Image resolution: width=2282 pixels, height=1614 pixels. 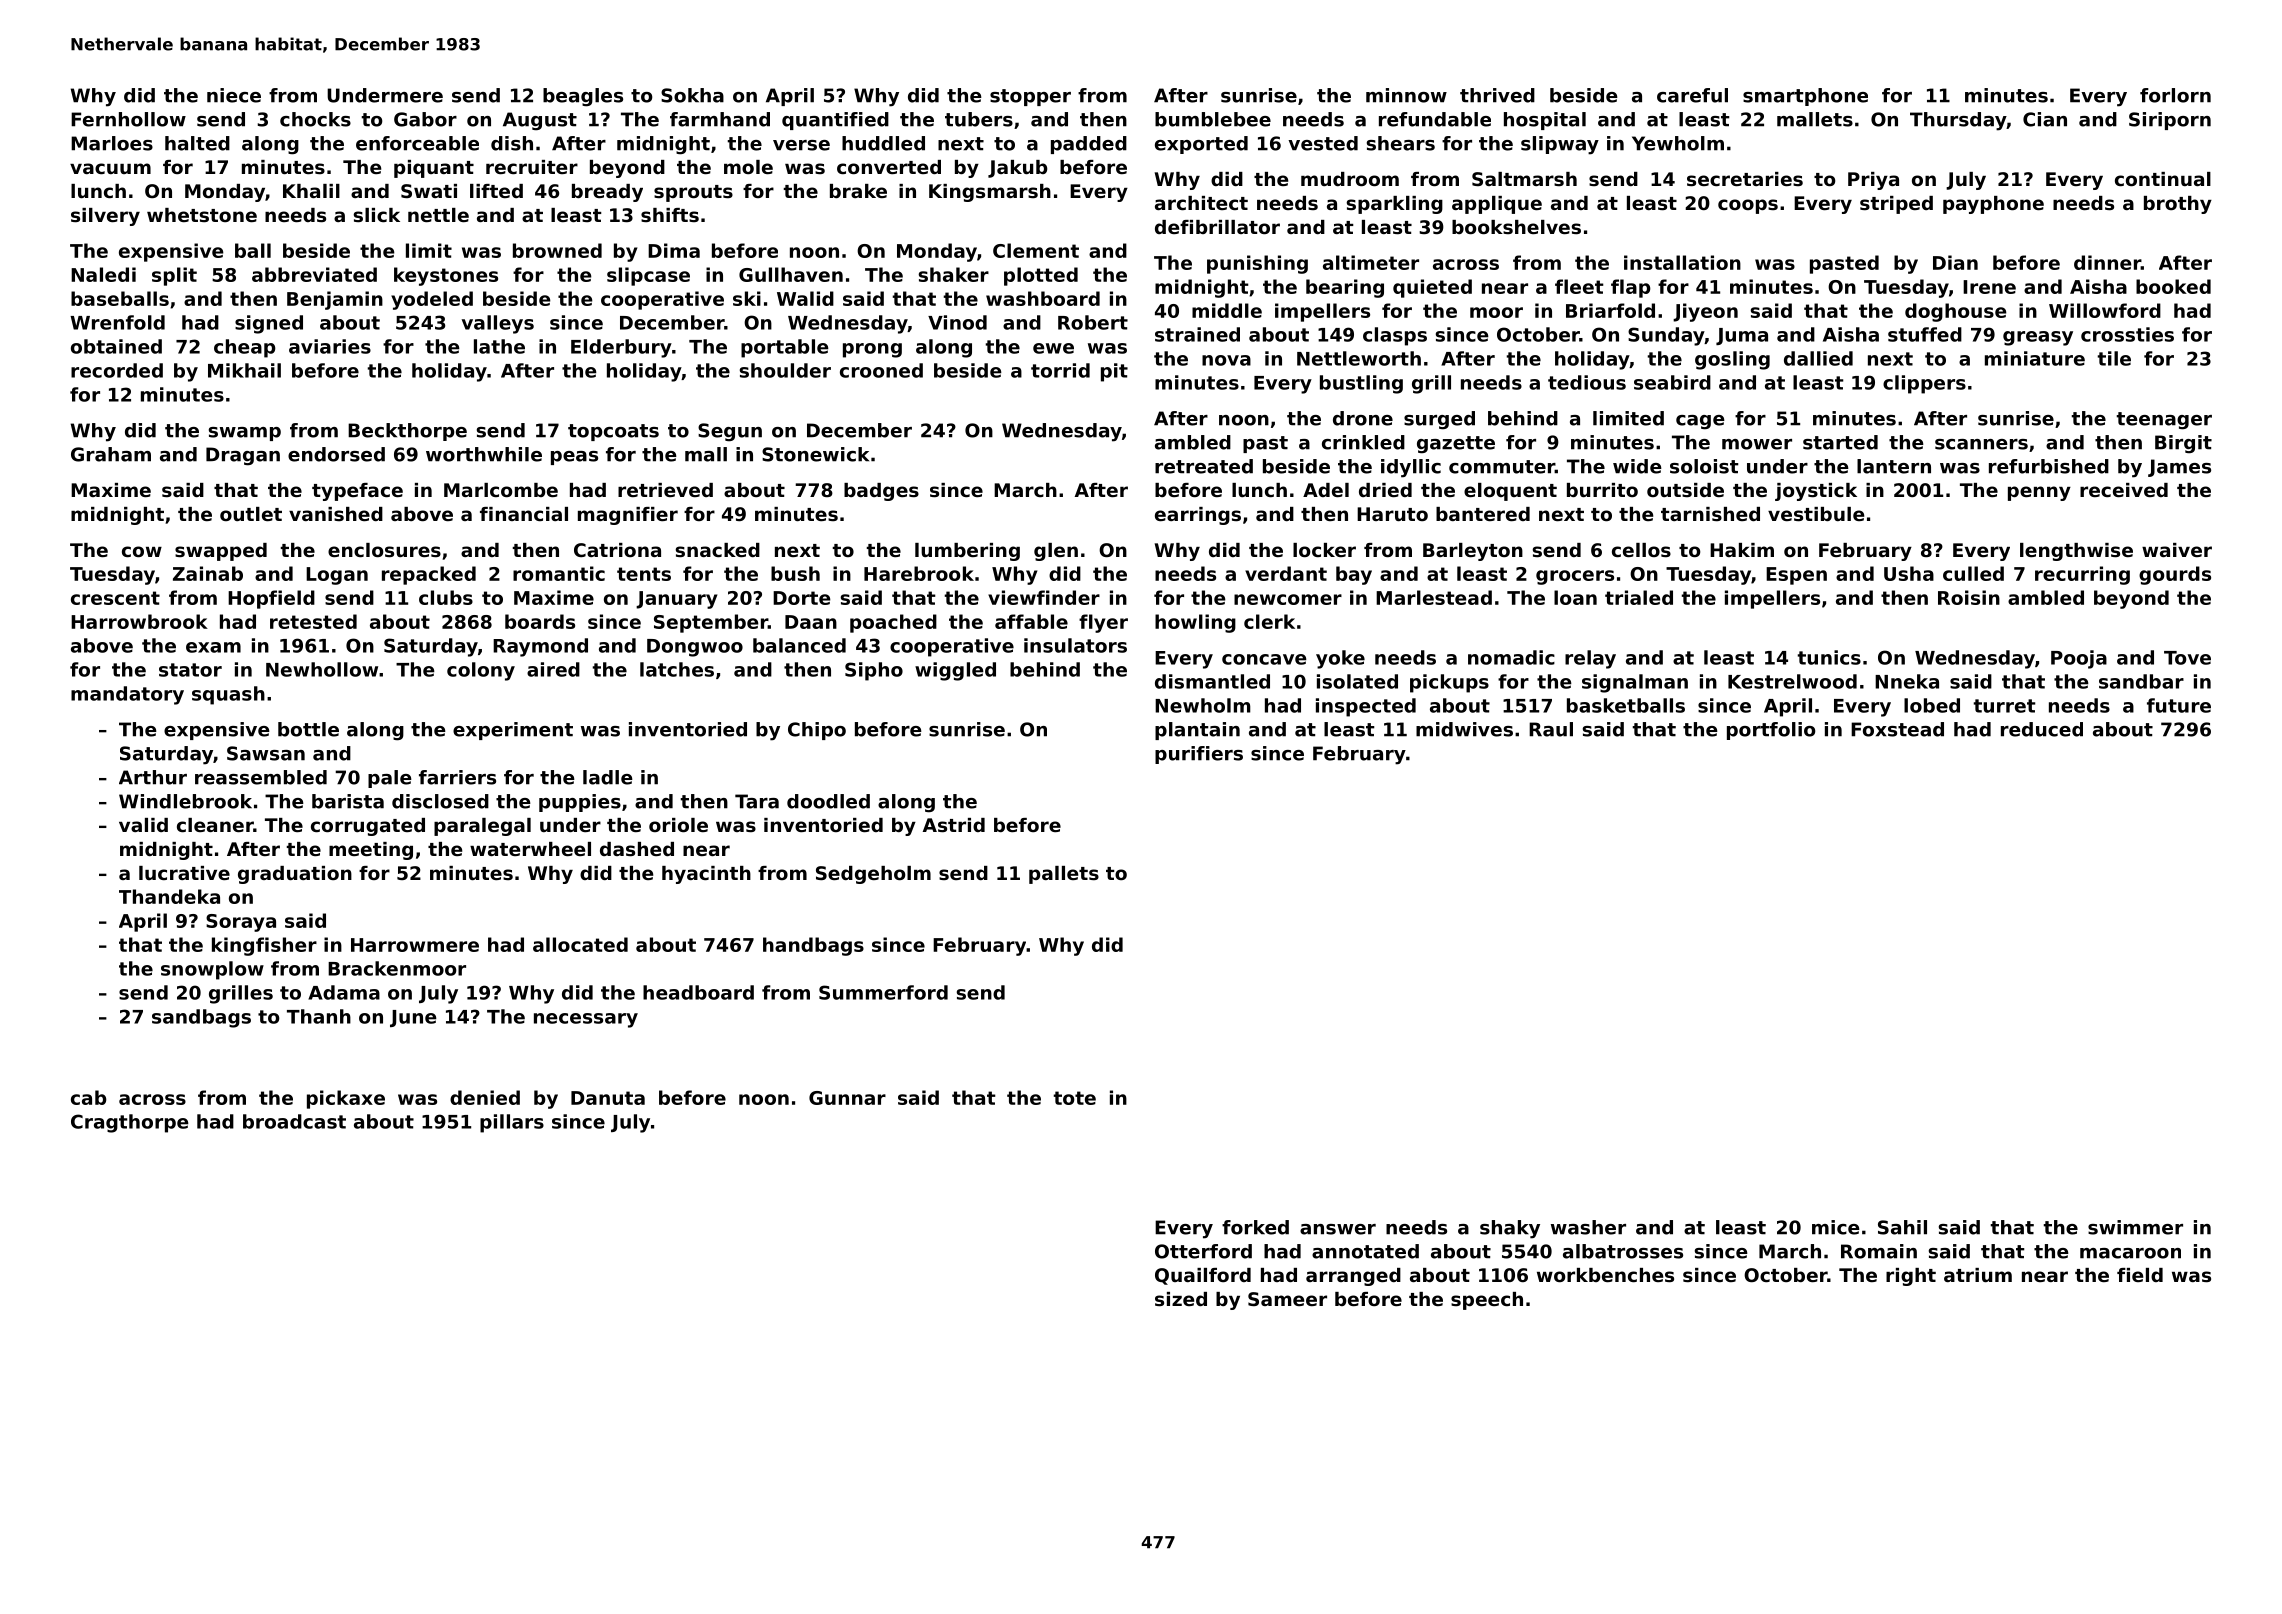 I want to click on reduced, so click(x=2042, y=729).
